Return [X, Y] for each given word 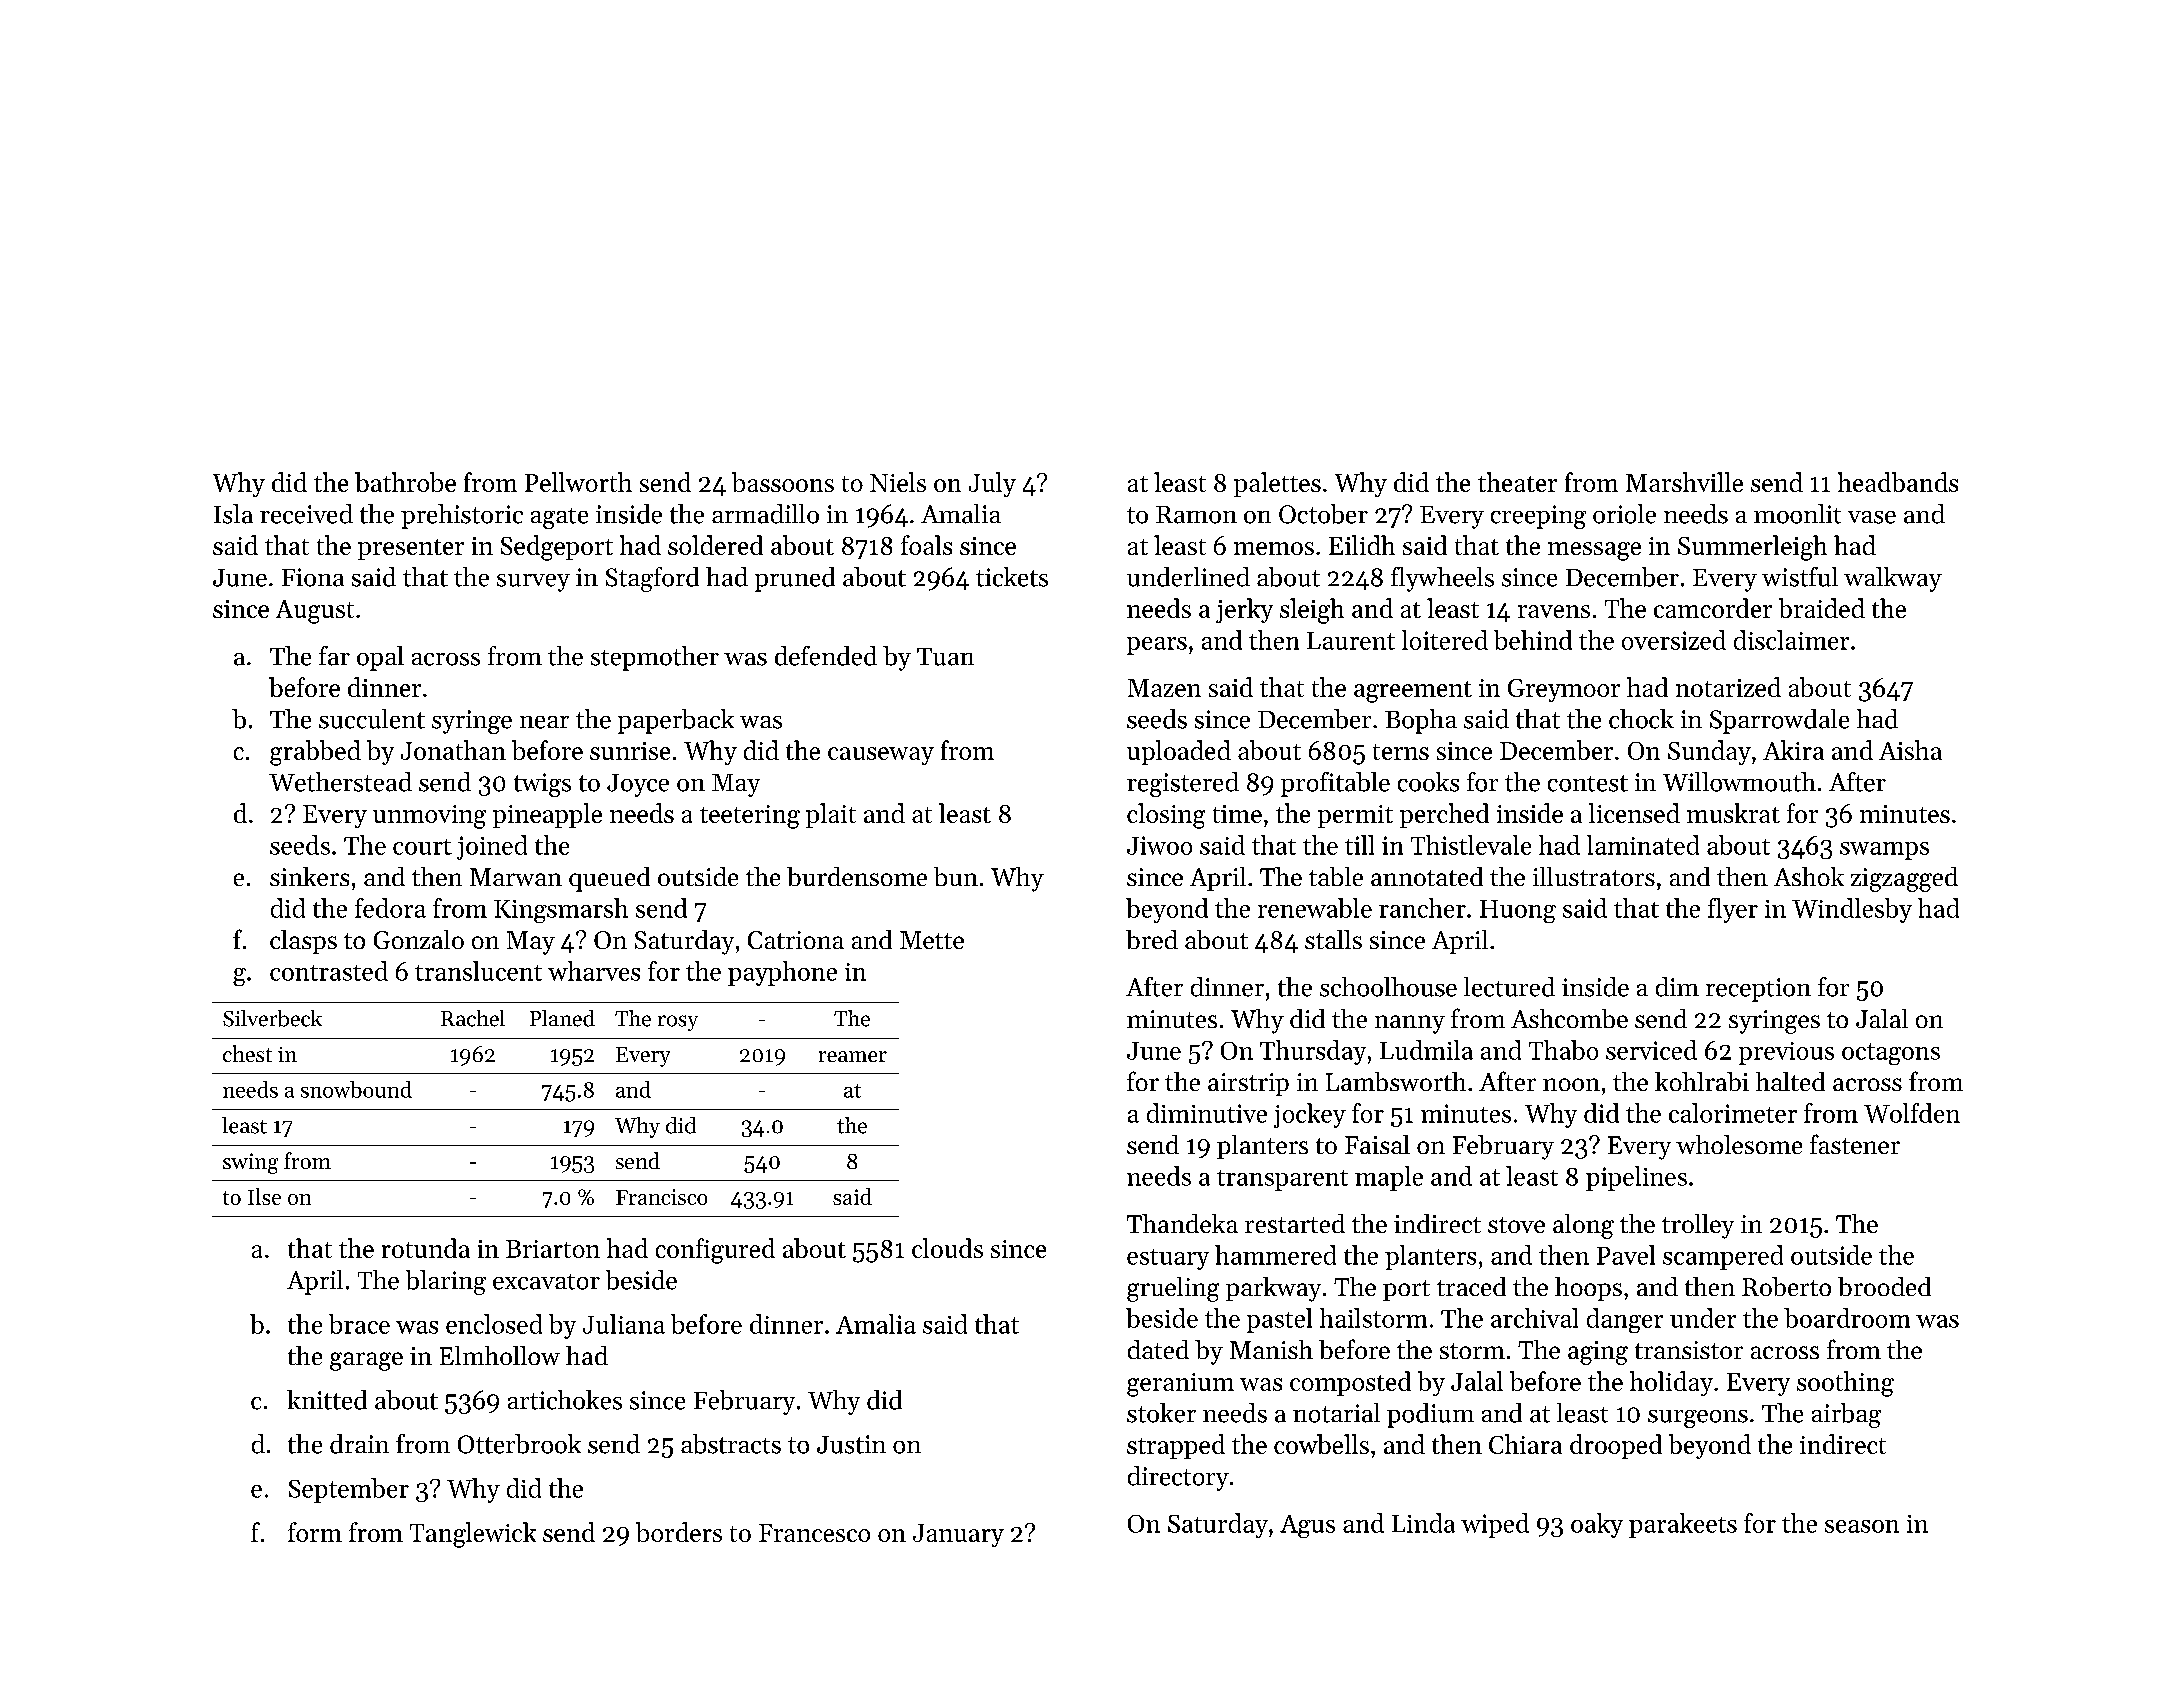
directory [1178, 1478]
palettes [1277, 484]
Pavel [1626, 1255]
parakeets [1683, 1525]
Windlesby [1852, 910]
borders [679, 1532]
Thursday [1313, 1052]
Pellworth [578, 482]
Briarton [553, 1249]
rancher [1422, 908]
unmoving [429, 817]
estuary [1168, 1259]
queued [609, 879]
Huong [1518, 911]
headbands [1898, 482]
